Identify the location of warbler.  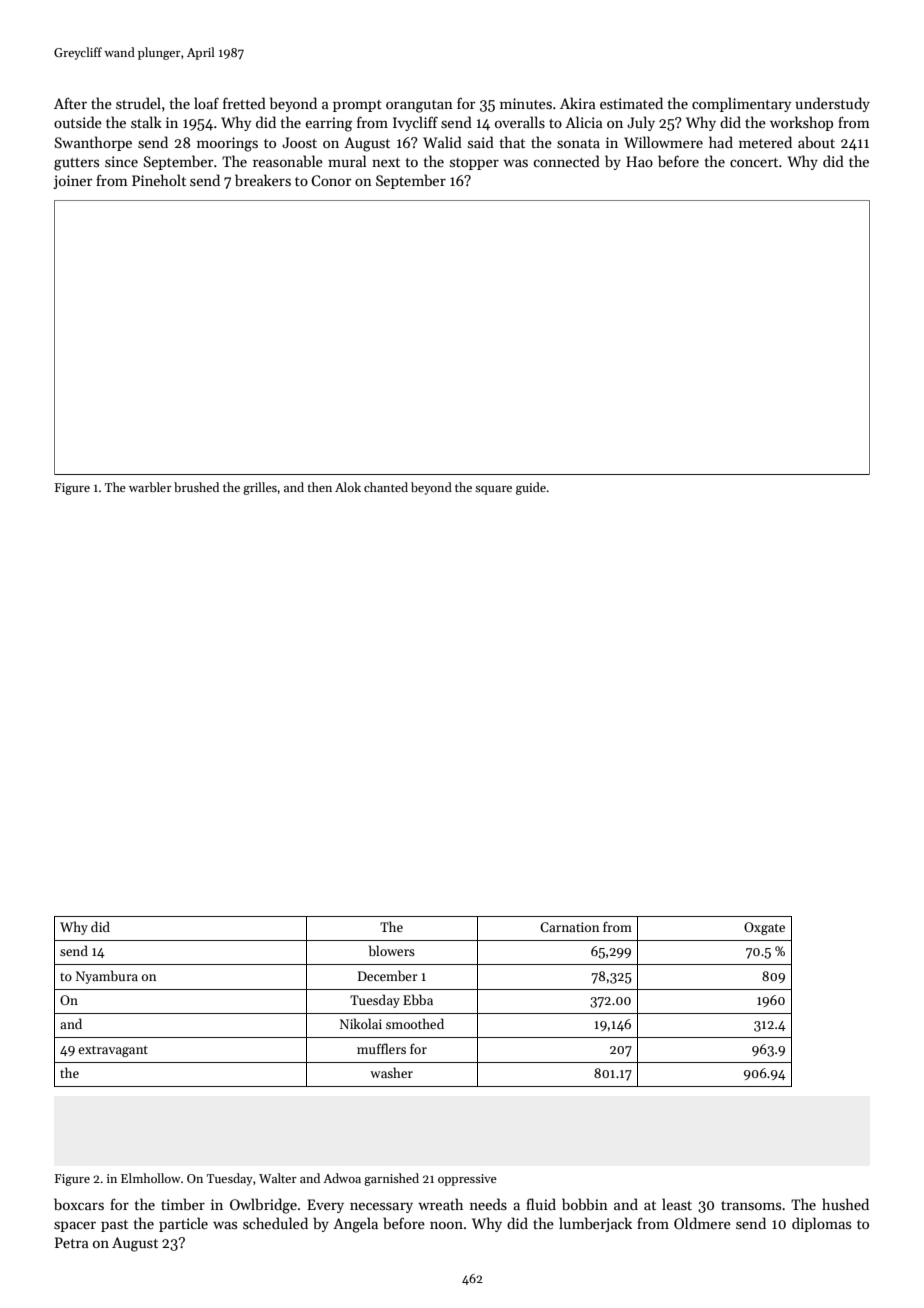
(150, 487).
